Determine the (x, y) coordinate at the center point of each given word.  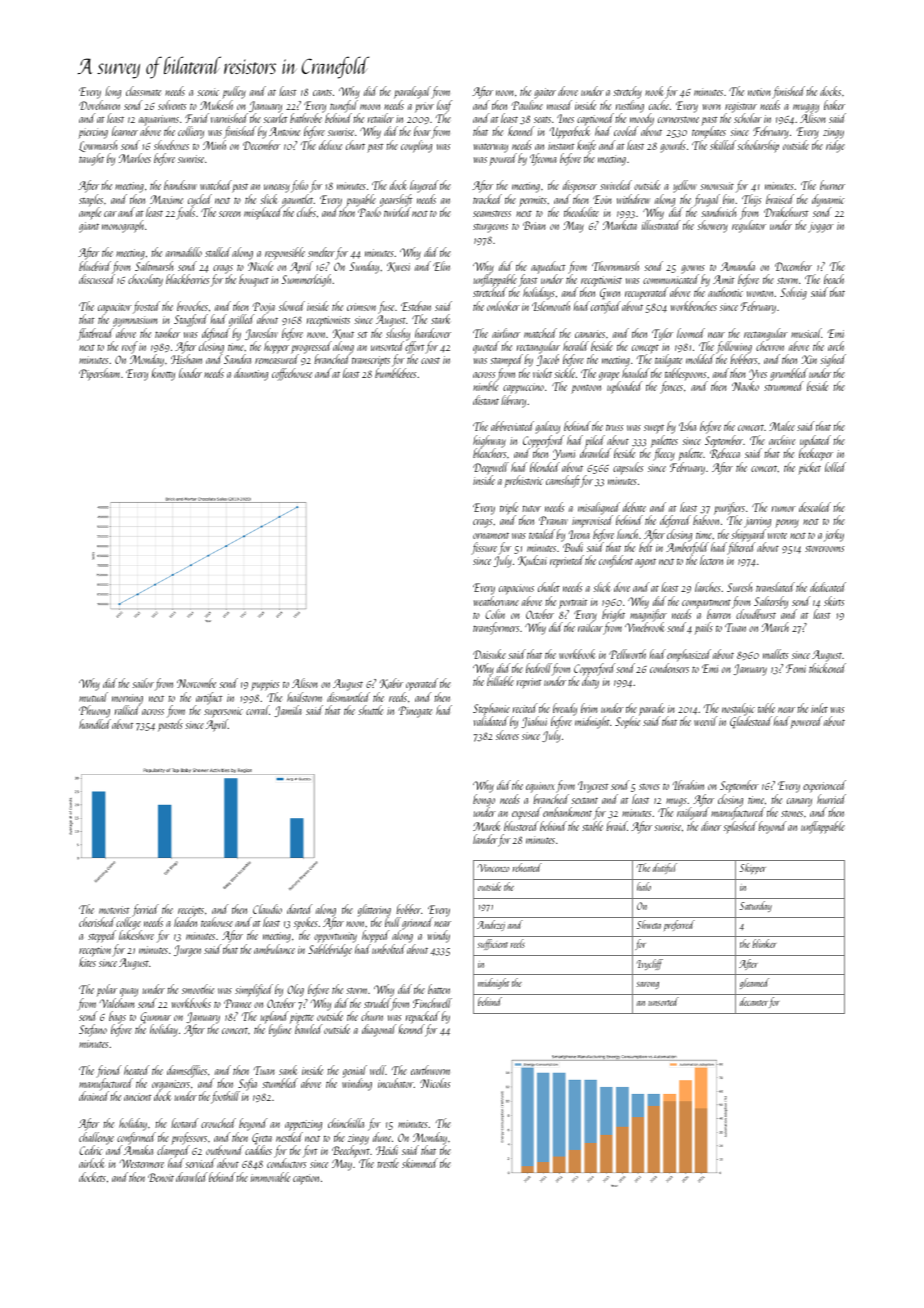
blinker (764, 943)
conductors (286, 1163)
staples (91, 200)
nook (654, 91)
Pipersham (99, 374)
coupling (416, 146)
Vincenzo (494, 868)
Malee (782, 426)
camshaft (563, 481)
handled (95, 724)
